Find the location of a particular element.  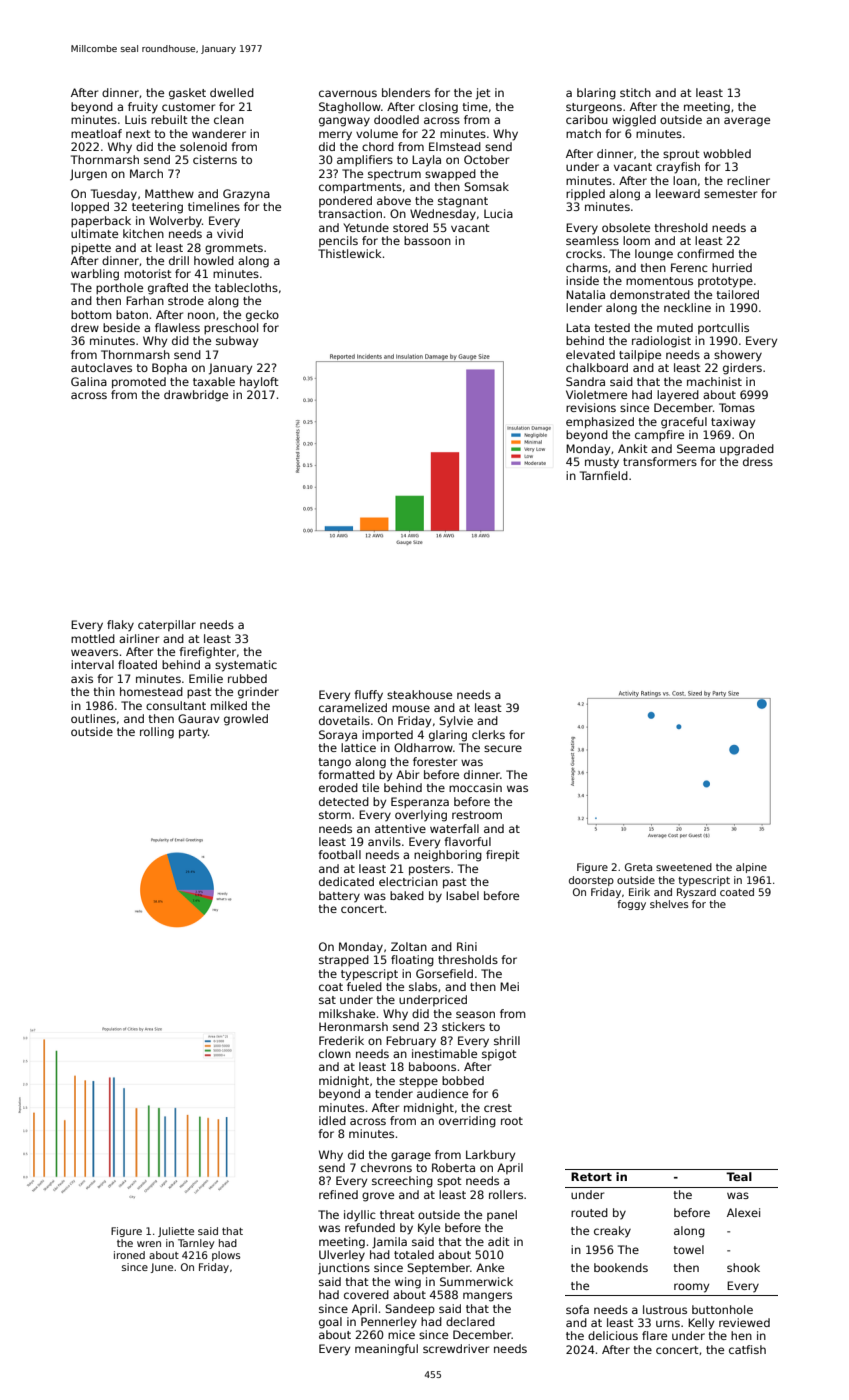

transformers is located at coordinates (660, 461).
